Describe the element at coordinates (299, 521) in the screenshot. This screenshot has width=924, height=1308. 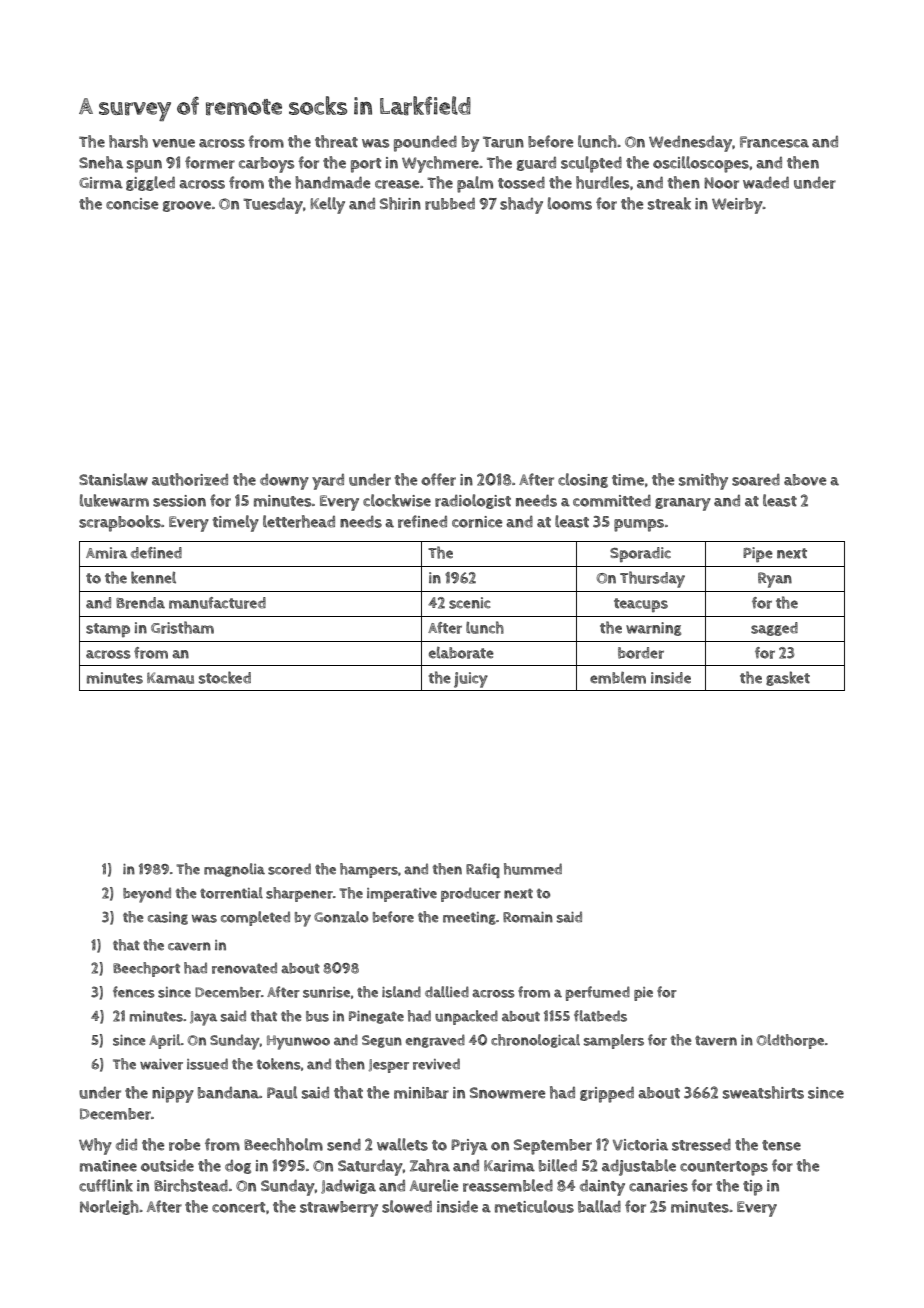
I see `letterhead` at that location.
